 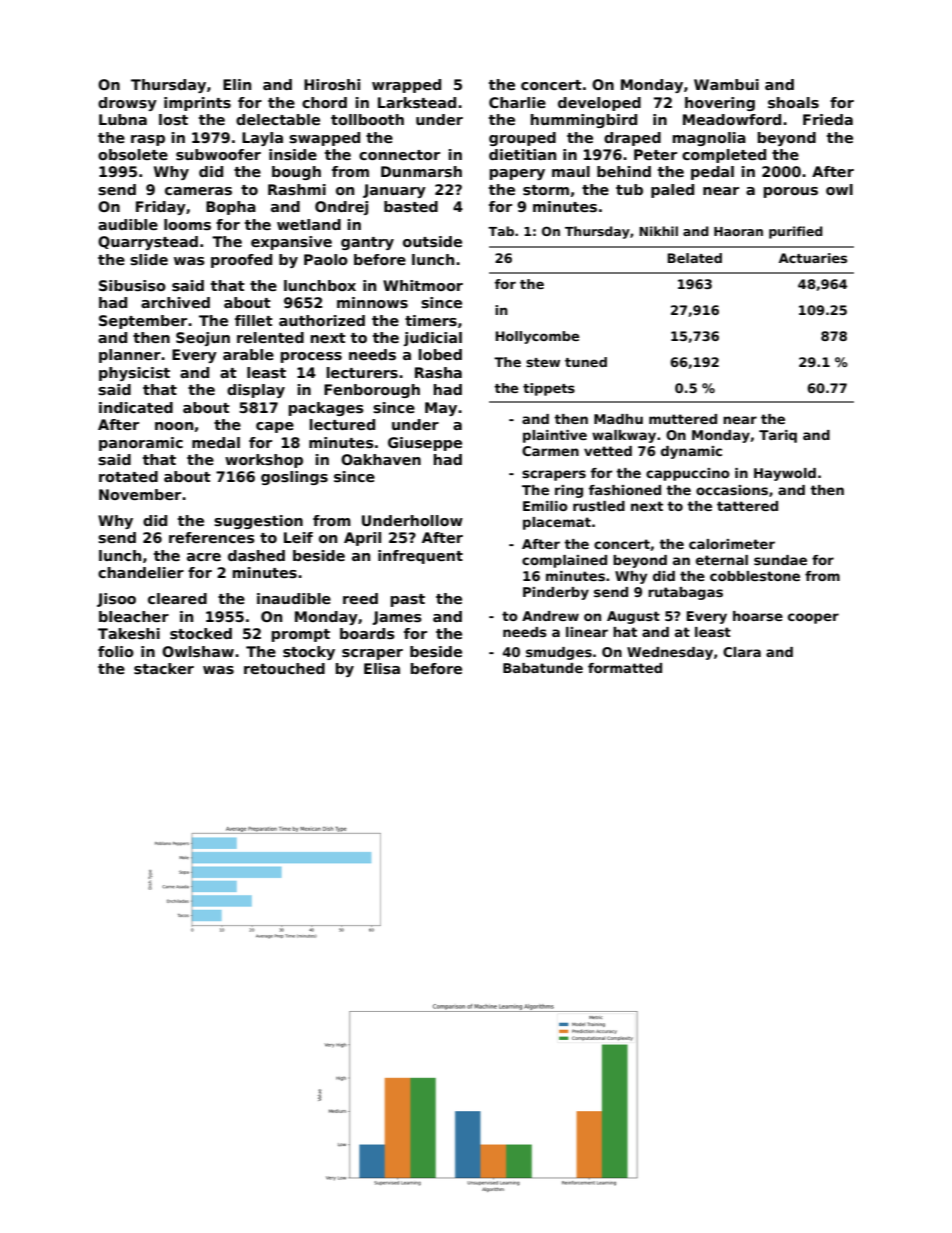 What do you see at coordinates (796, 232) in the screenshot?
I see `purified` at bounding box center [796, 232].
